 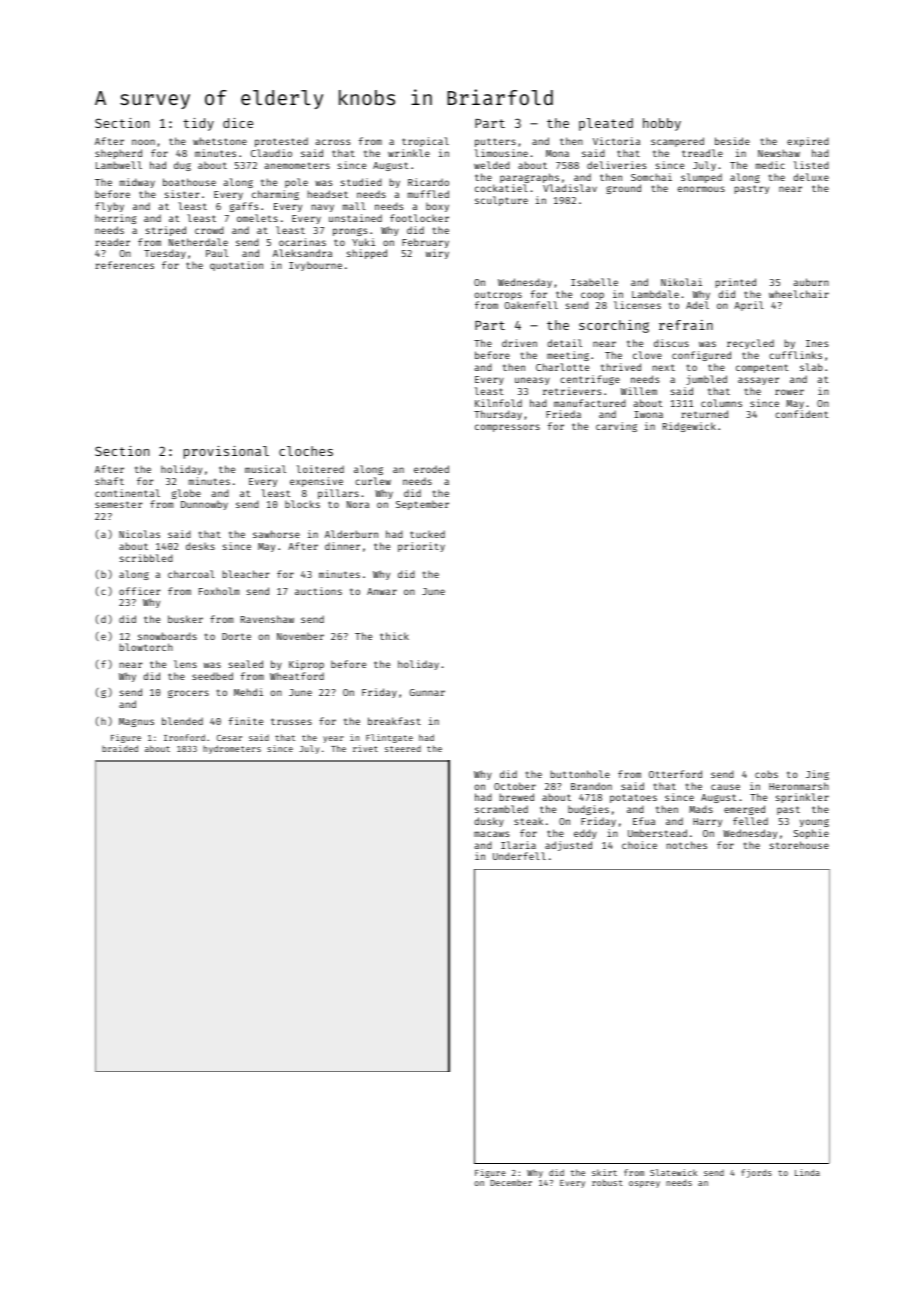 What do you see at coordinates (119, 165) in the screenshot?
I see `Lambwell` at bounding box center [119, 165].
